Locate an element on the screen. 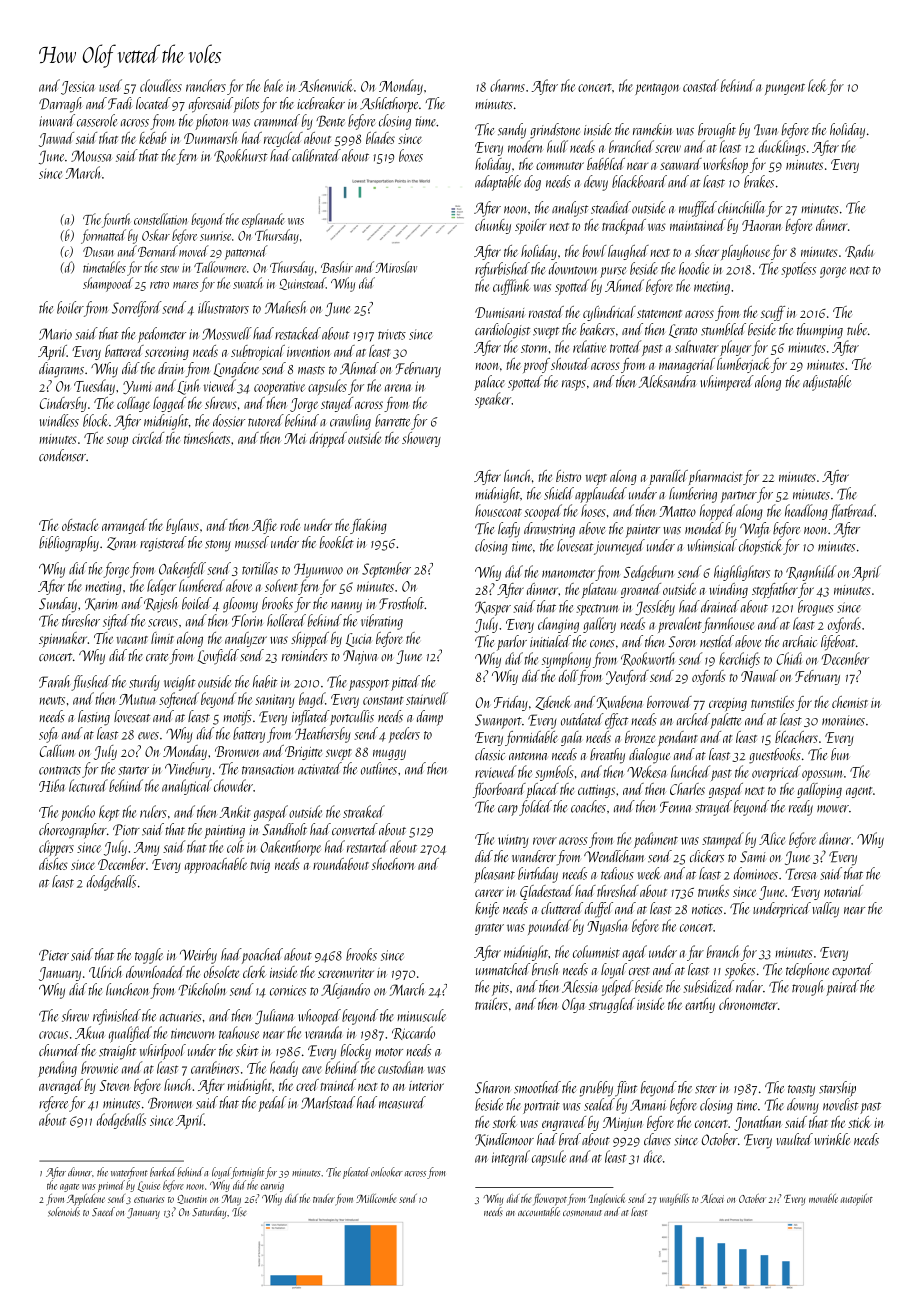  pentagon is located at coordinates (657, 89).
